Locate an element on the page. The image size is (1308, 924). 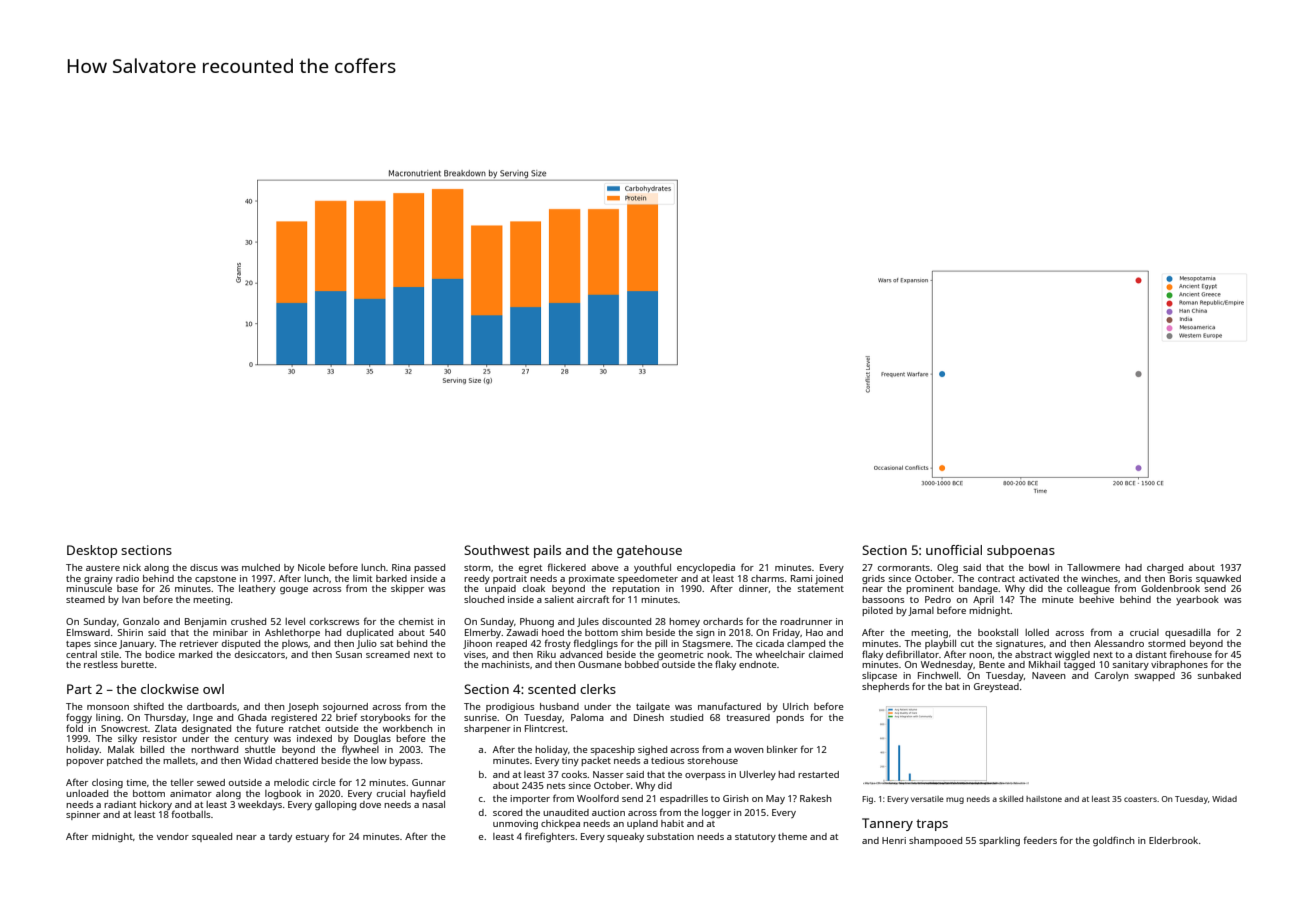
sunrise is located at coordinates (480, 717).
